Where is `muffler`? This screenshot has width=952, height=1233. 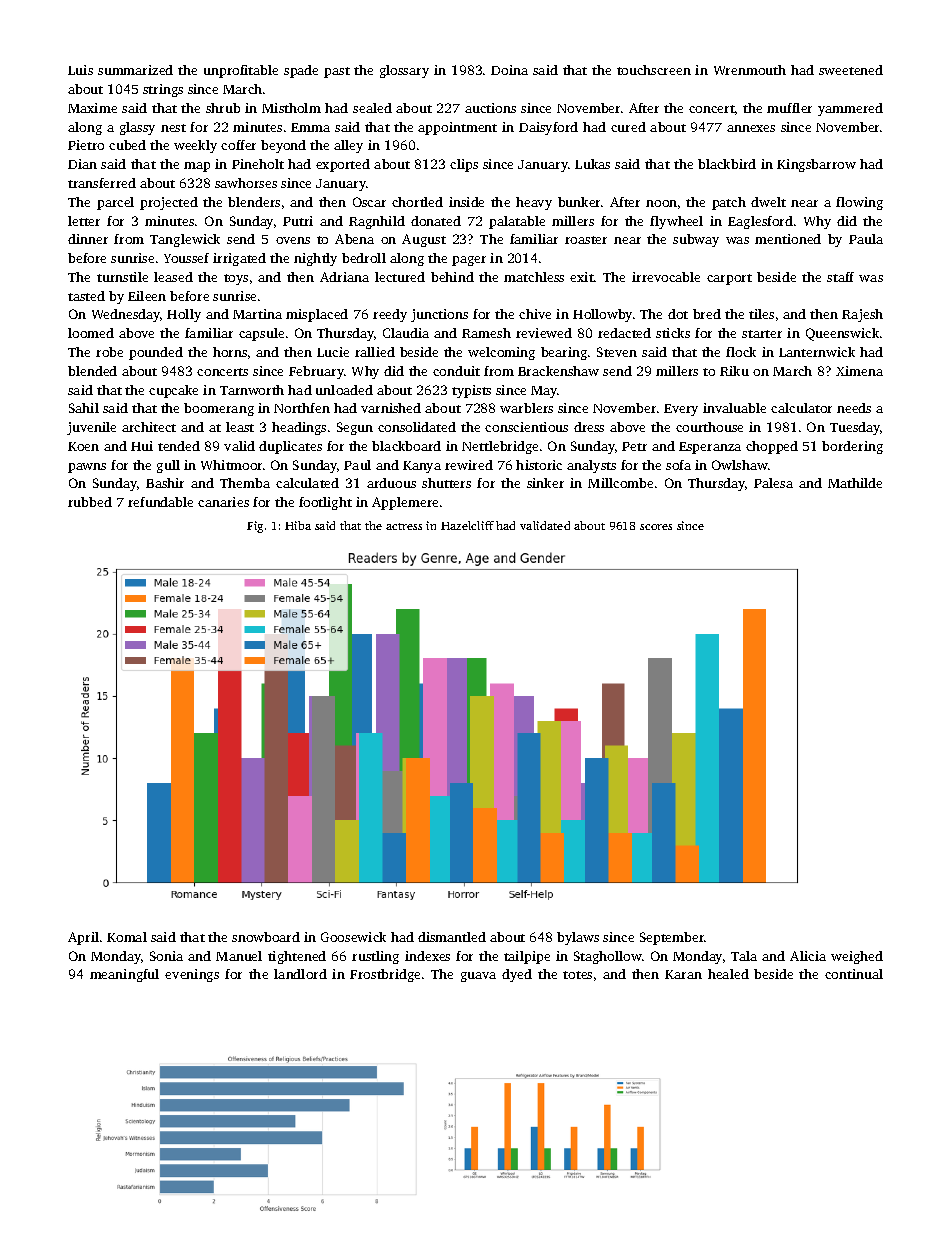 muffler is located at coordinates (789, 108).
